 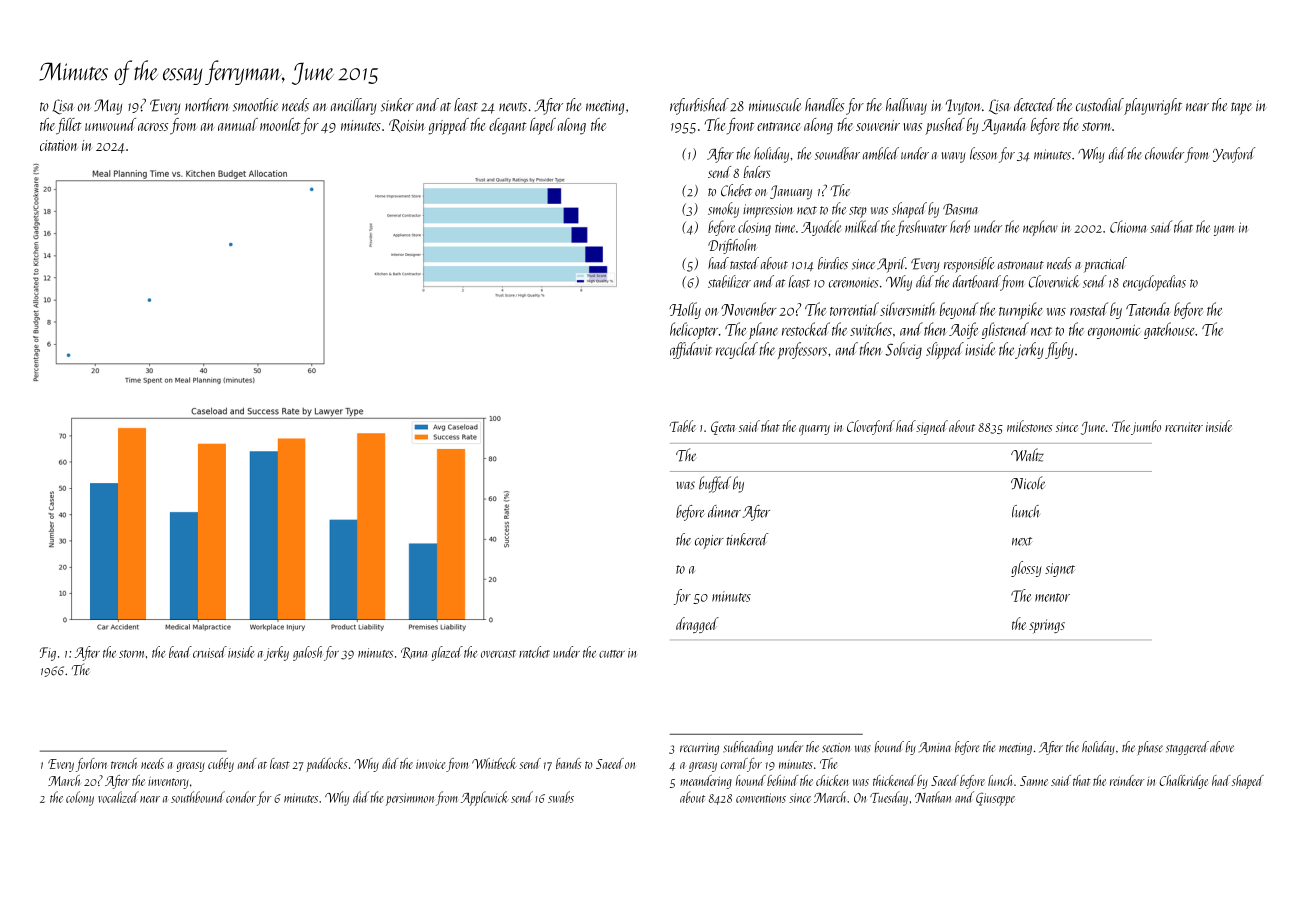 What do you see at coordinates (683, 426) in the screenshot?
I see `Table` at bounding box center [683, 426].
